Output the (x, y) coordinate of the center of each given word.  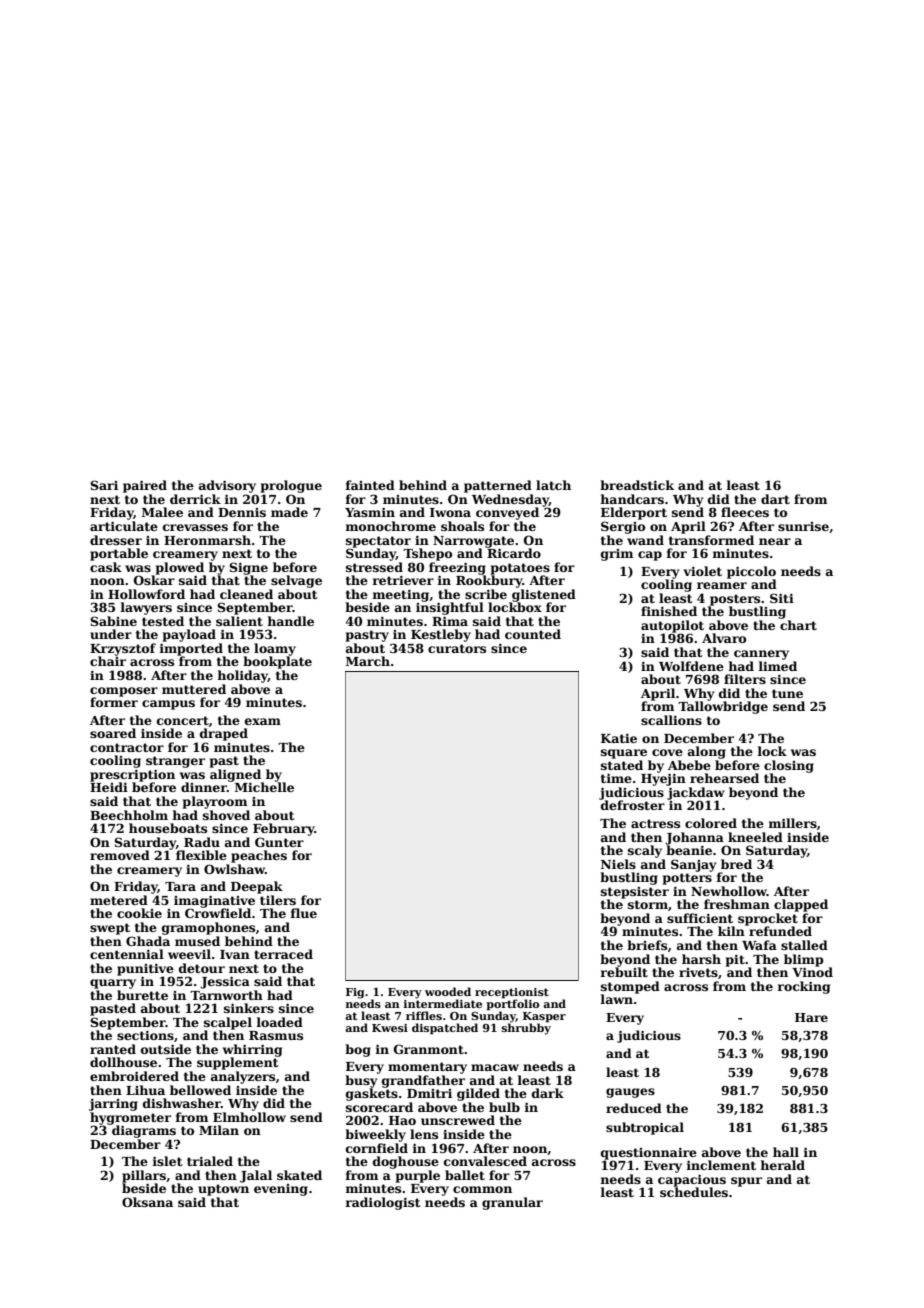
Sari (104, 485)
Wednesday (510, 500)
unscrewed (458, 1120)
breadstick (637, 485)
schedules (694, 1192)
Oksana (147, 1202)
